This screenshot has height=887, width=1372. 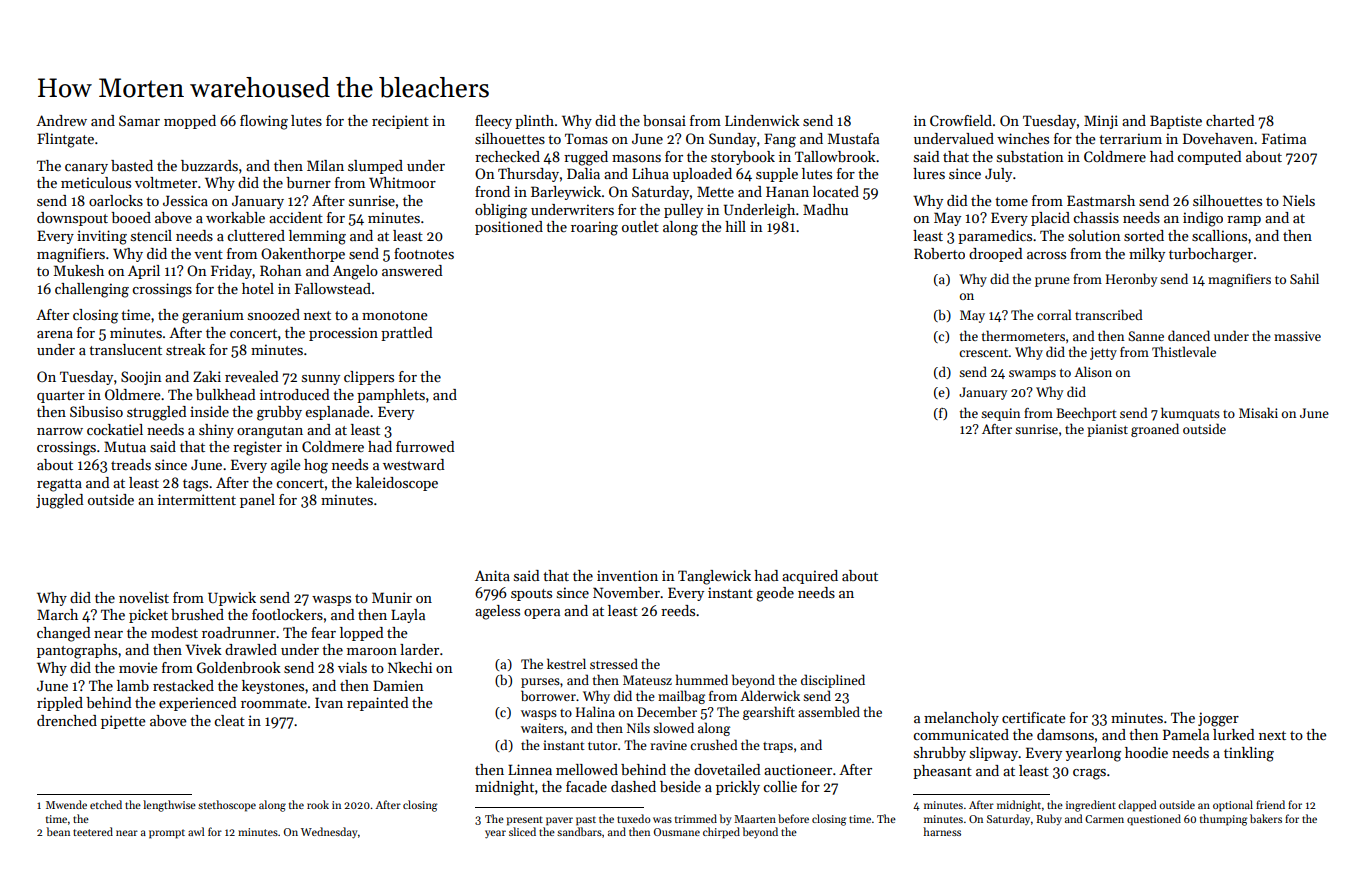 What do you see at coordinates (714, 577) in the screenshot?
I see `Tanglewick` at bounding box center [714, 577].
